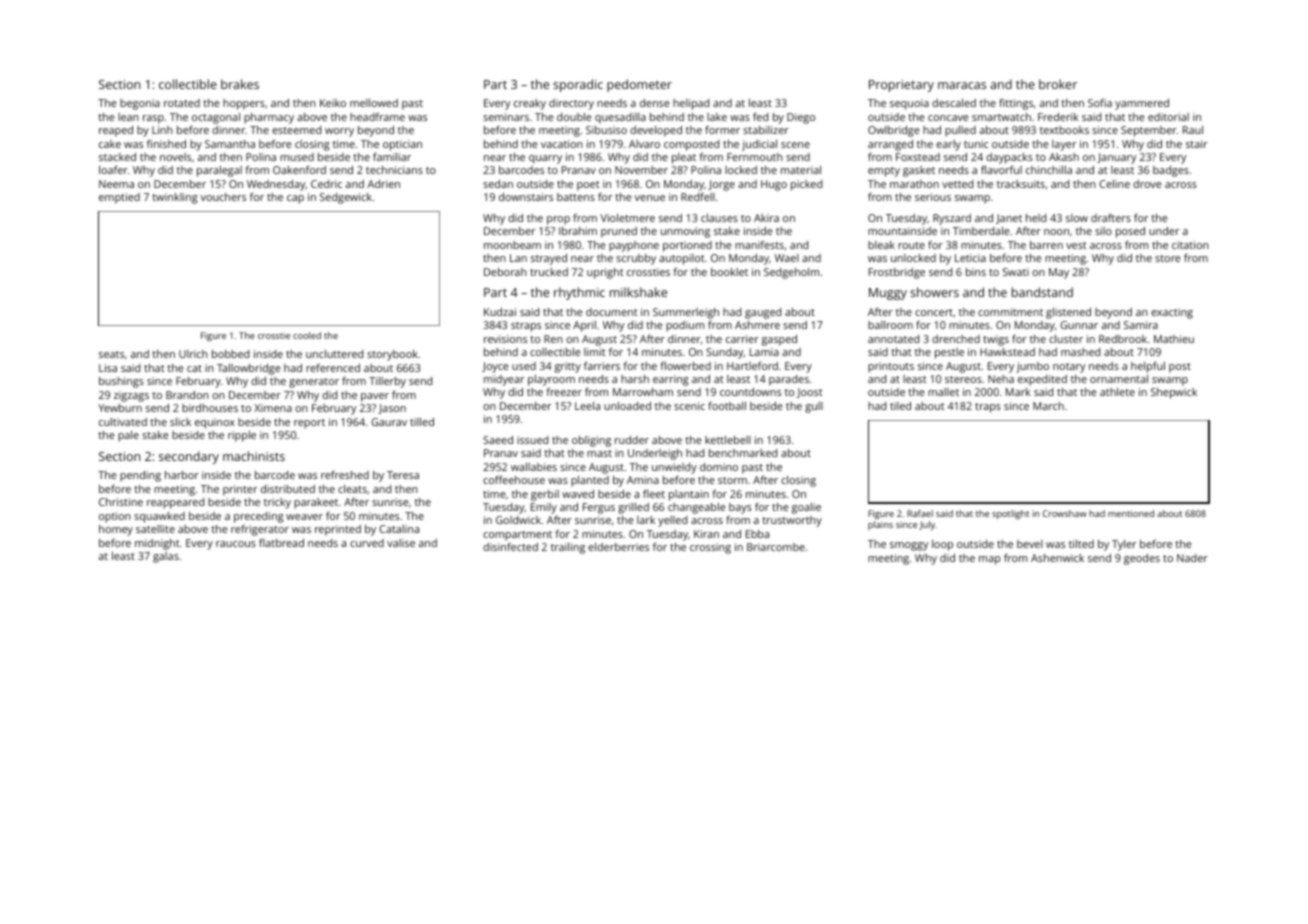  What do you see at coordinates (632, 440) in the screenshot?
I see `rudder` at bounding box center [632, 440].
